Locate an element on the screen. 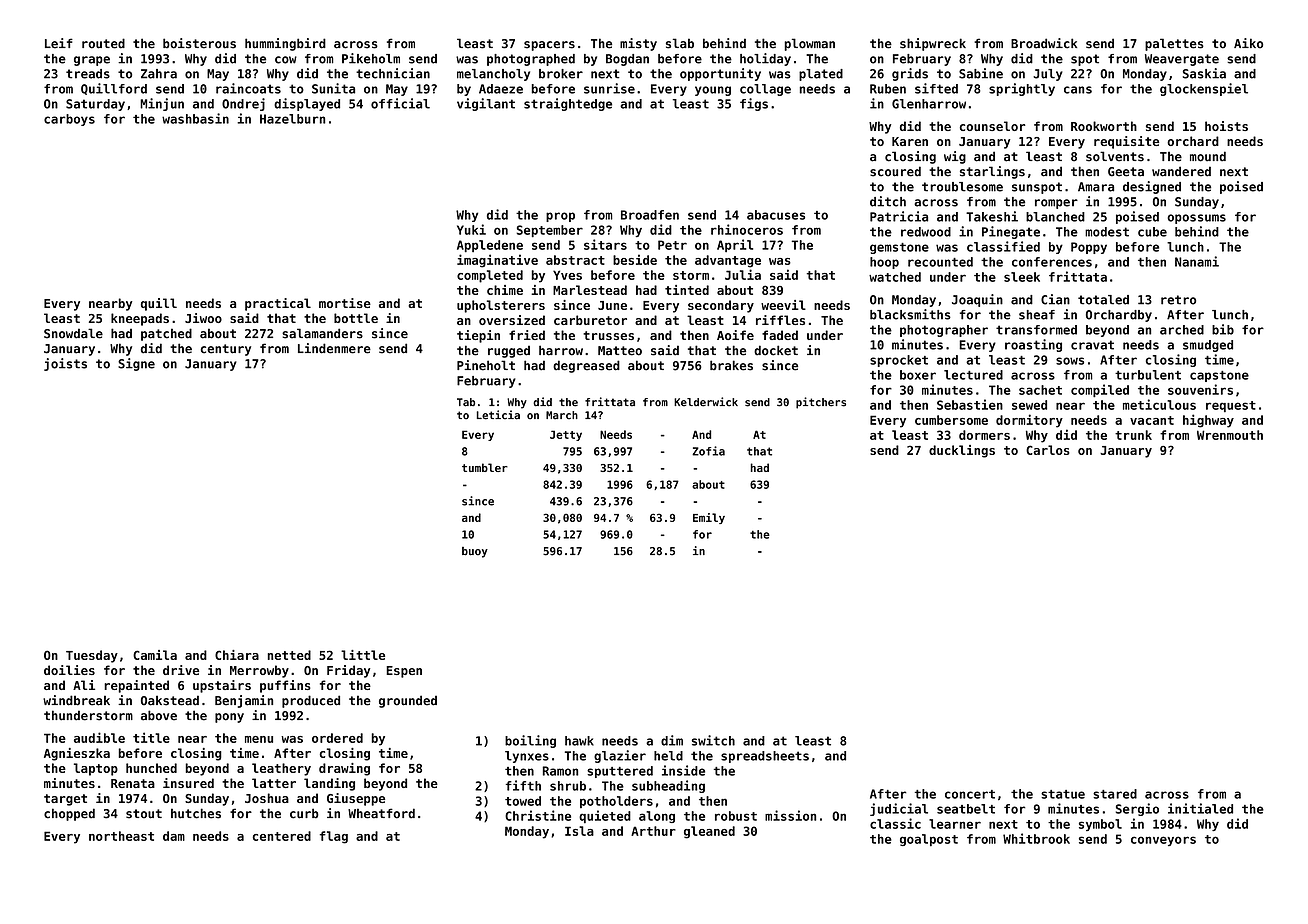 Image resolution: width=1308 pixels, height=924 pixels. dormitory is located at coordinates (1029, 421).
